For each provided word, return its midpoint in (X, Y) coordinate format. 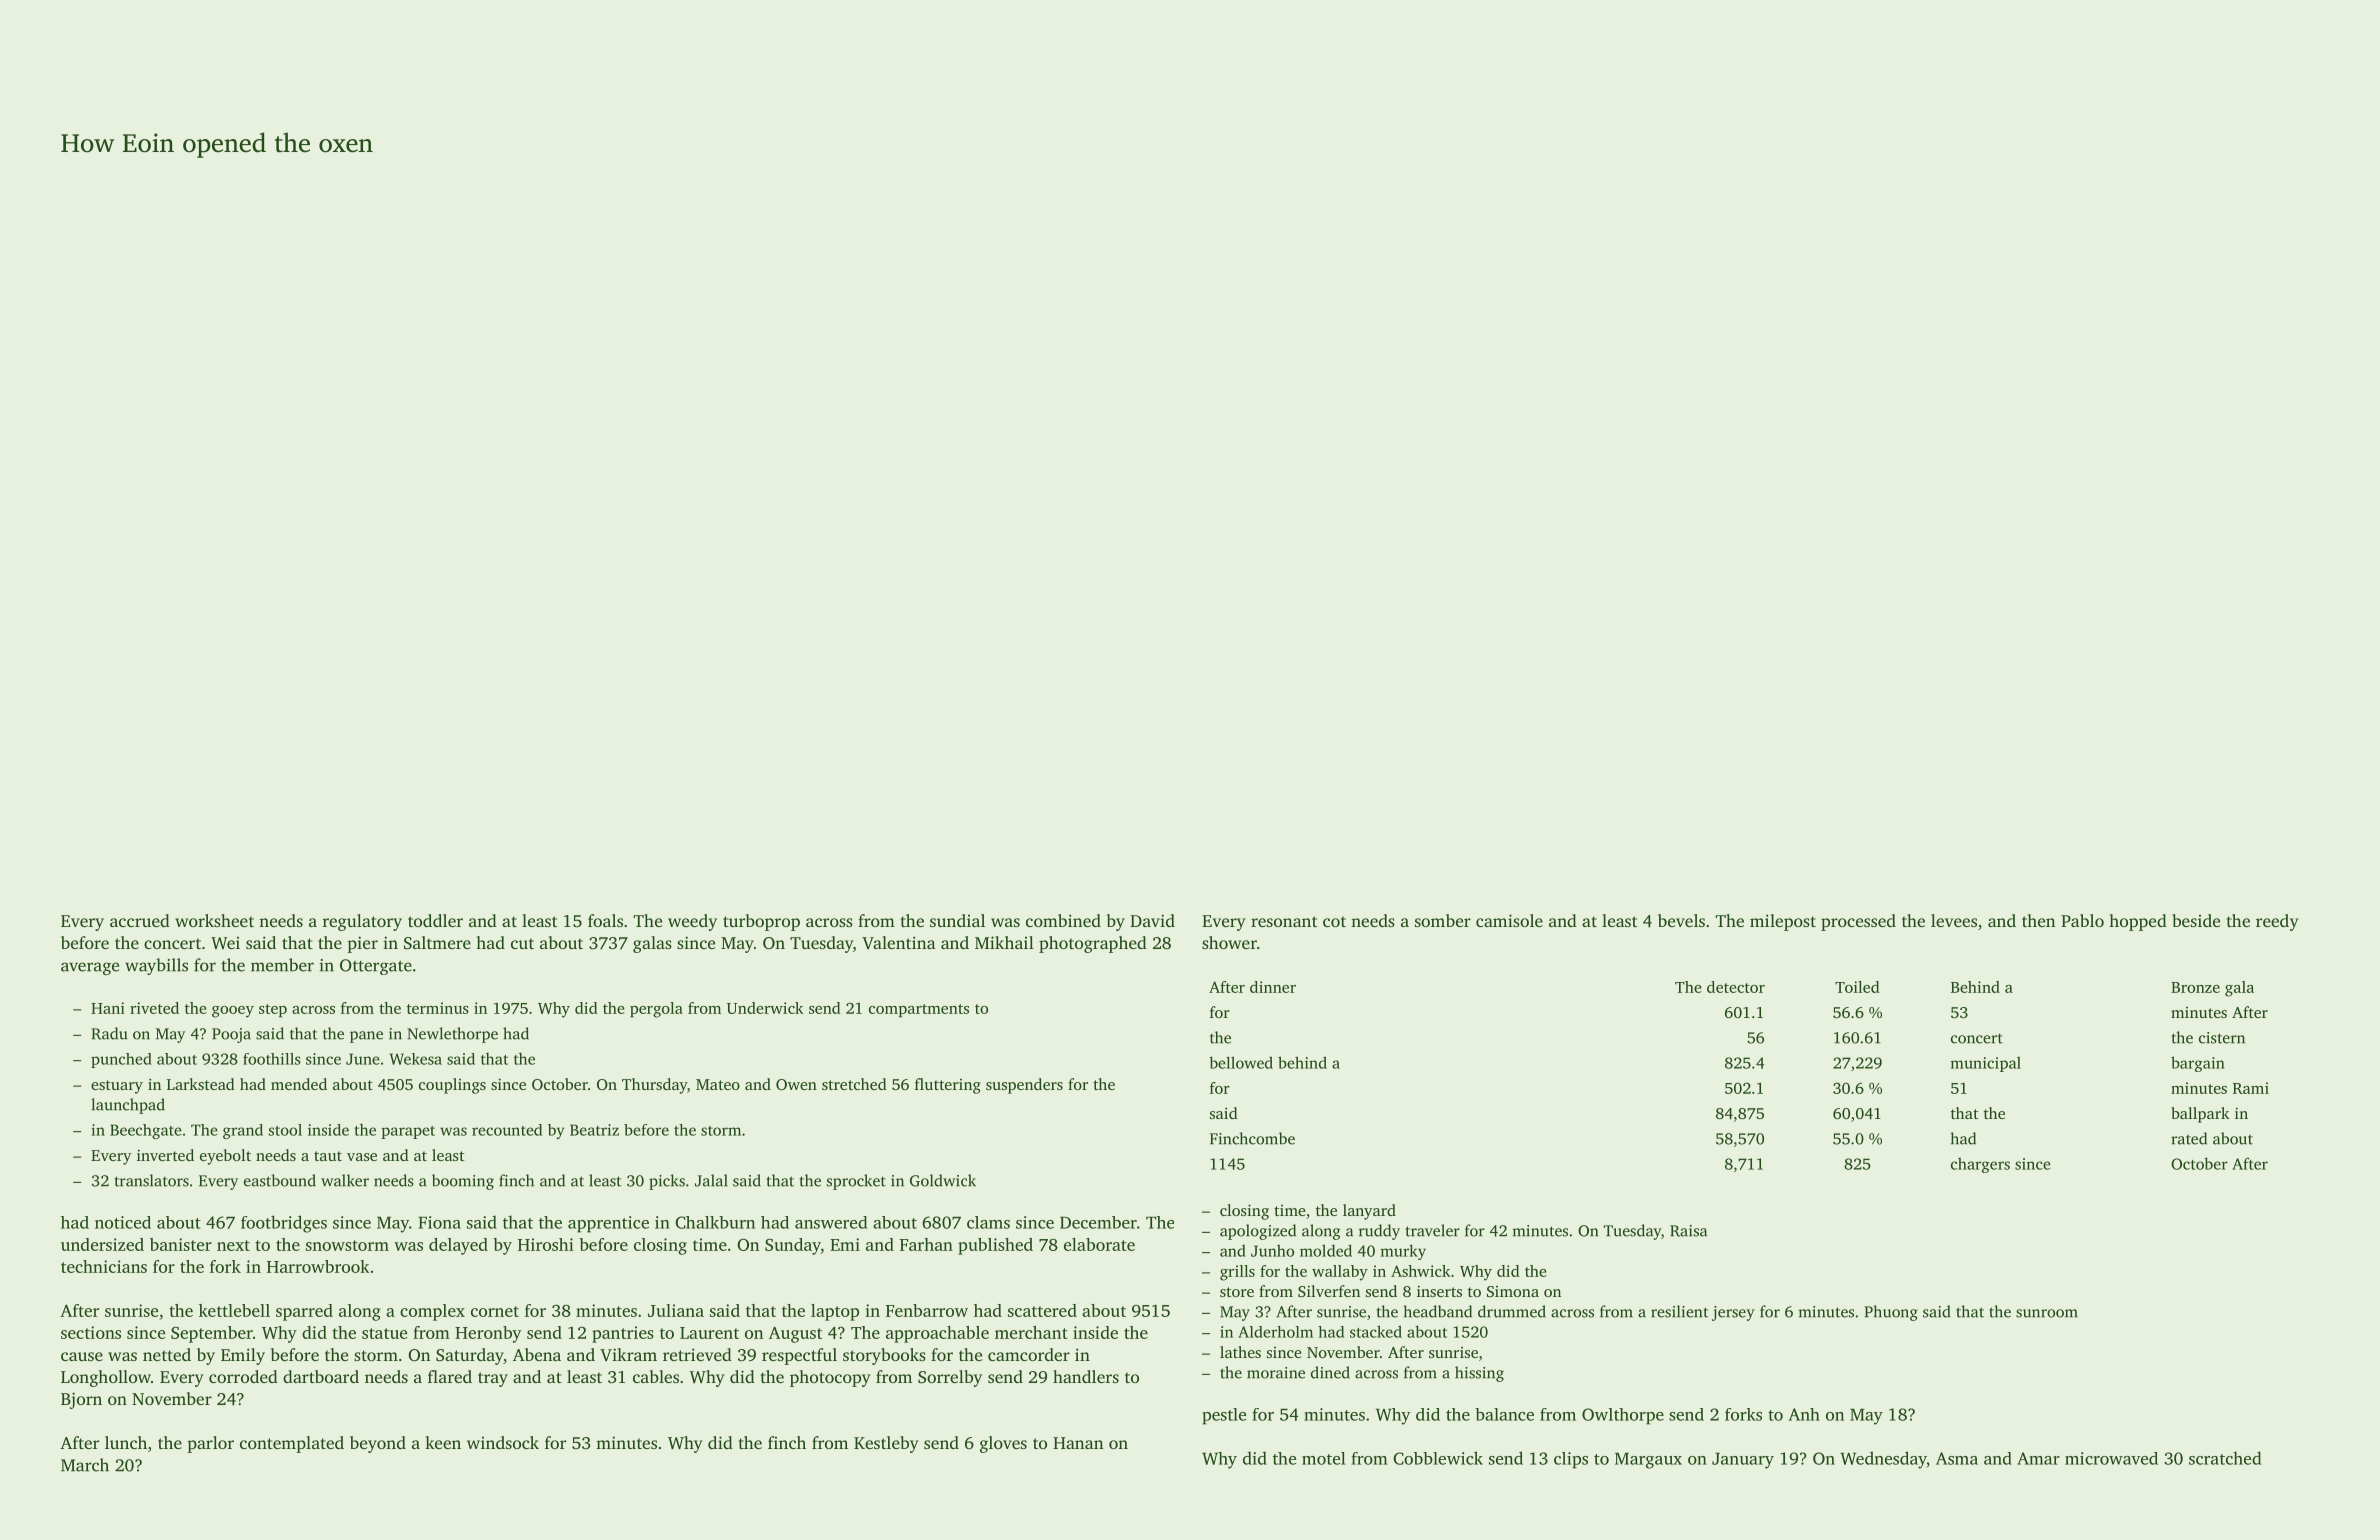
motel (1323, 1458)
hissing (1479, 1374)
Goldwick (943, 1180)
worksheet (214, 920)
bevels (1681, 920)
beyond (378, 1444)
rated (2189, 1138)
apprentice (608, 1224)
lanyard (1369, 1212)
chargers (1980, 1165)
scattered (1042, 1310)
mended (299, 1084)
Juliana (676, 1310)
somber (1443, 920)
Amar (2038, 1458)
